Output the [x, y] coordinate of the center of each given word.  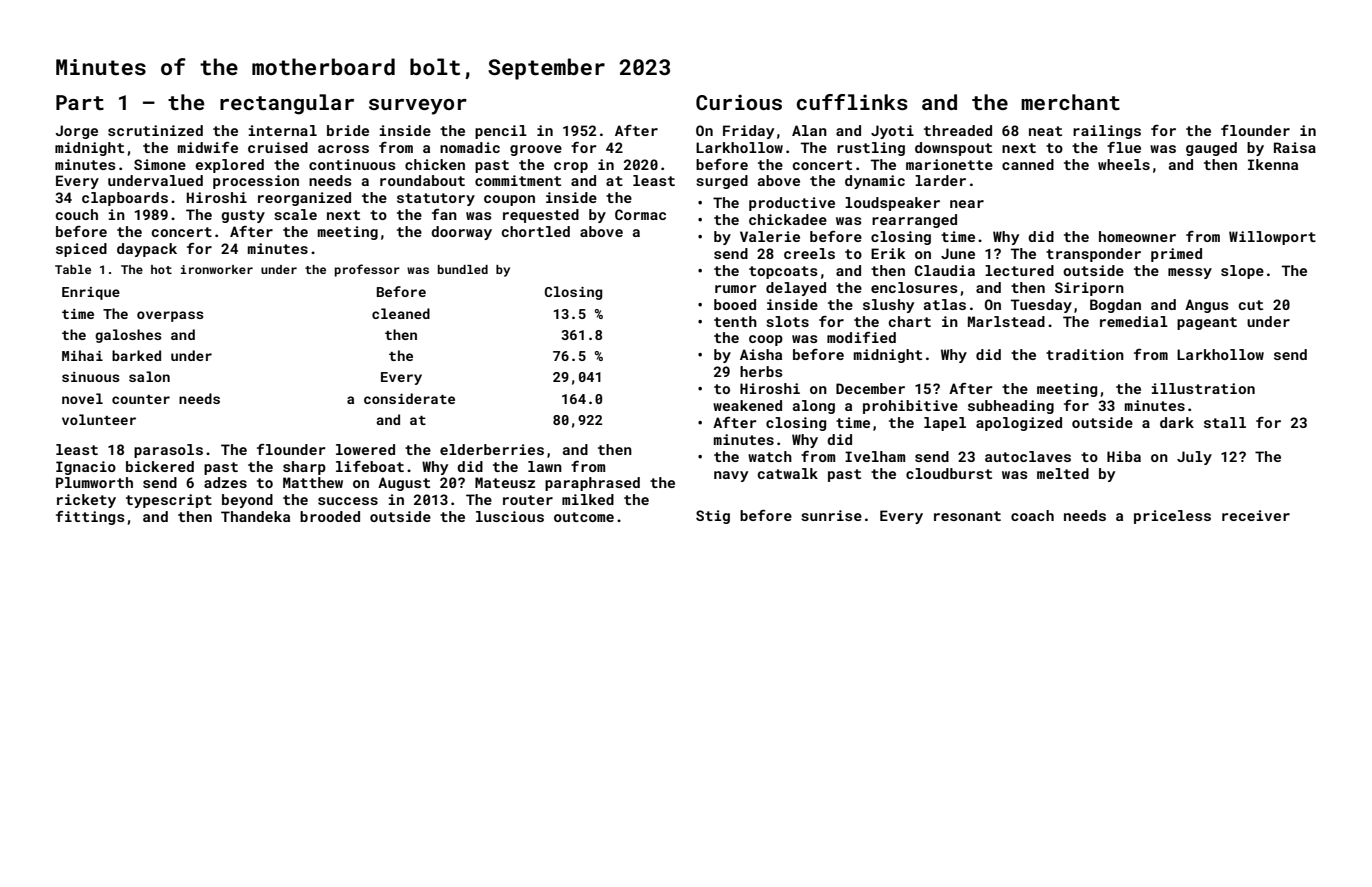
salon [149, 376]
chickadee [788, 219]
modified [861, 337]
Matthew [313, 482]
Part [80, 102]
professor [367, 270]
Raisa [1295, 147]
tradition [1085, 354]
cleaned [401, 313]
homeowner [1137, 236]
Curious [739, 102]
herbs [761, 371]
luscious [510, 516]
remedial [1134, 321]
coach [1032, 515]
